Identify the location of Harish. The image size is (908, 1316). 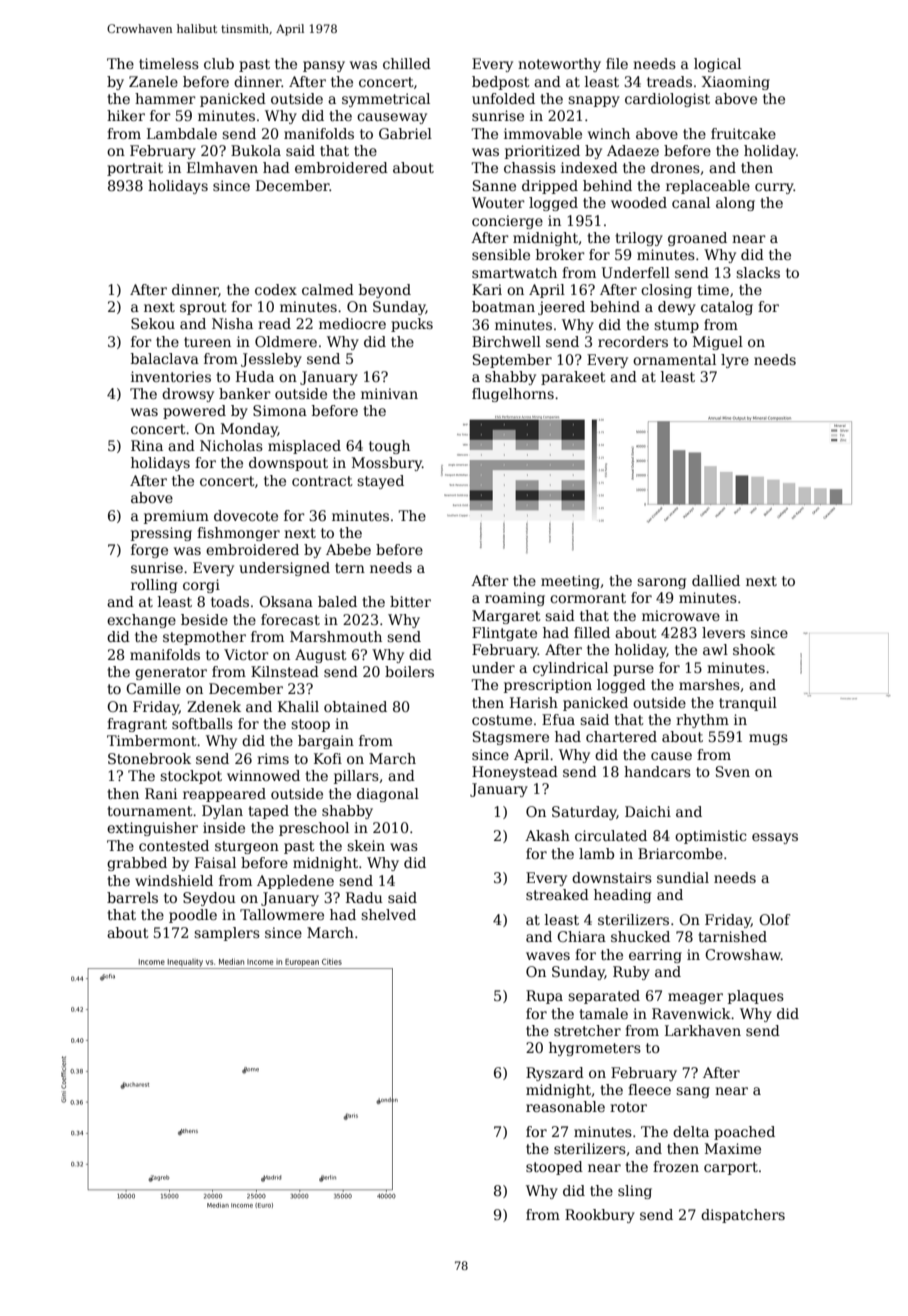
(534, 702).
